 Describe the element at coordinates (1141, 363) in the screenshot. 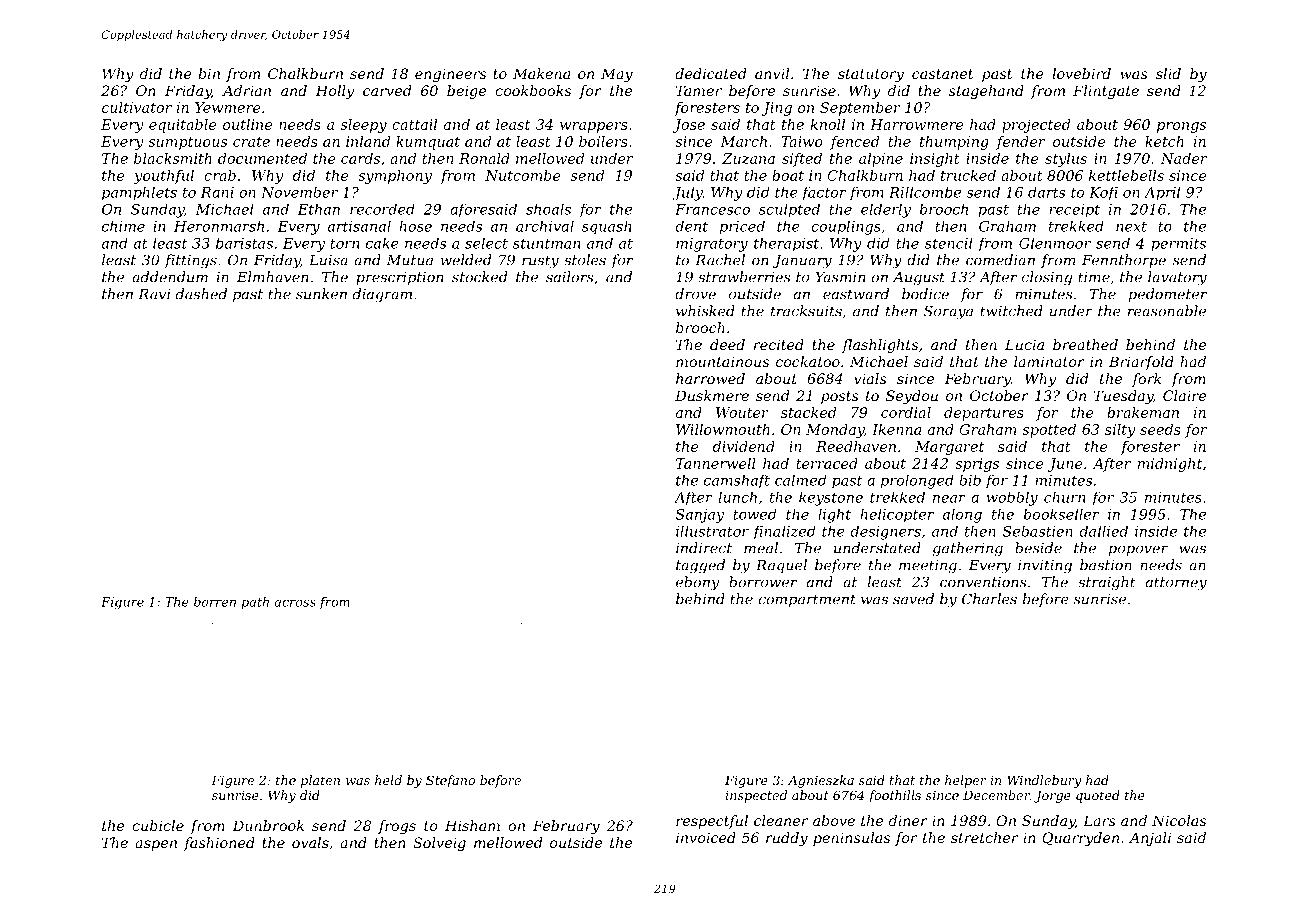

I see `Briarfold` at that location.
